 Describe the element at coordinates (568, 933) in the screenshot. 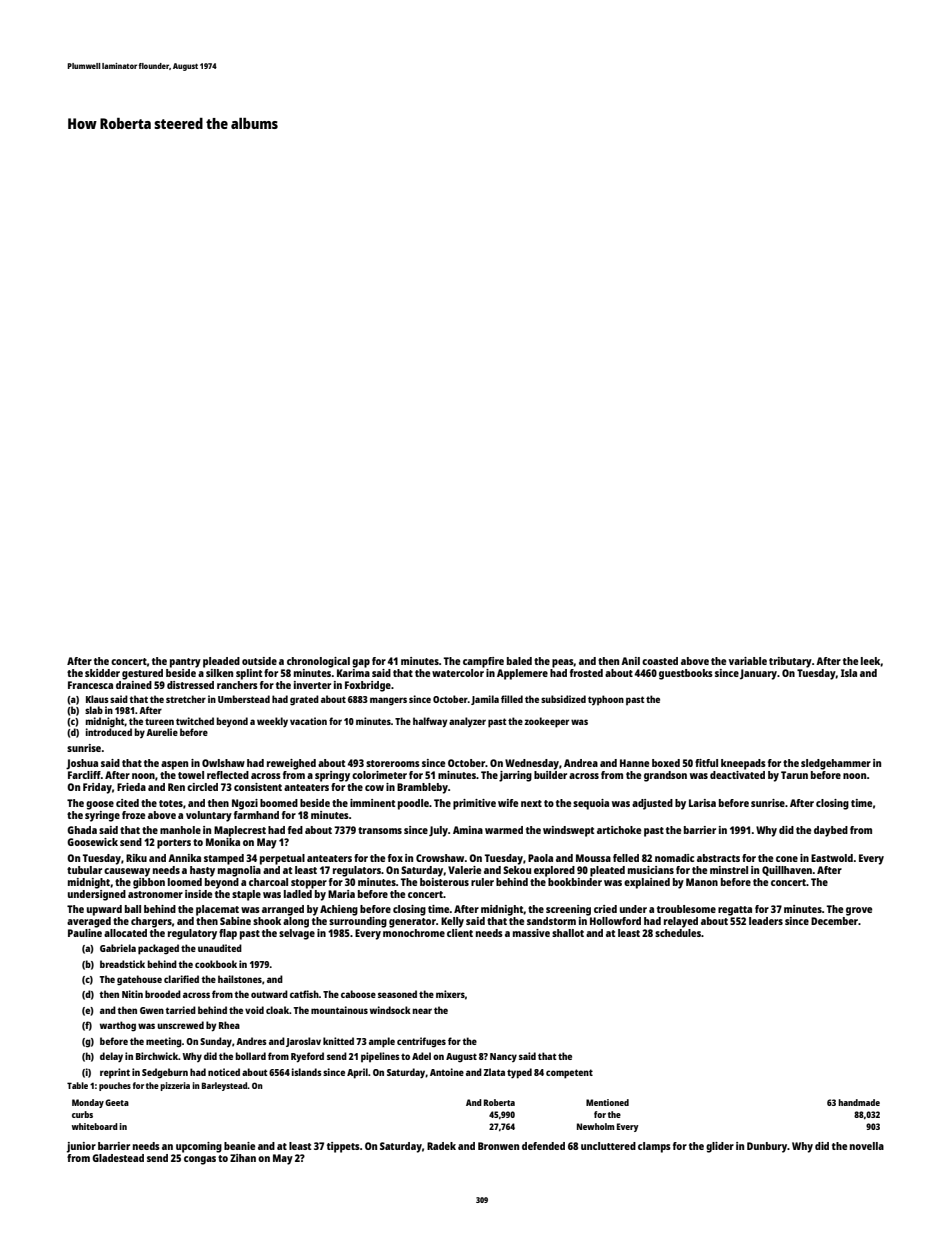

I see `shallot` at that location.
